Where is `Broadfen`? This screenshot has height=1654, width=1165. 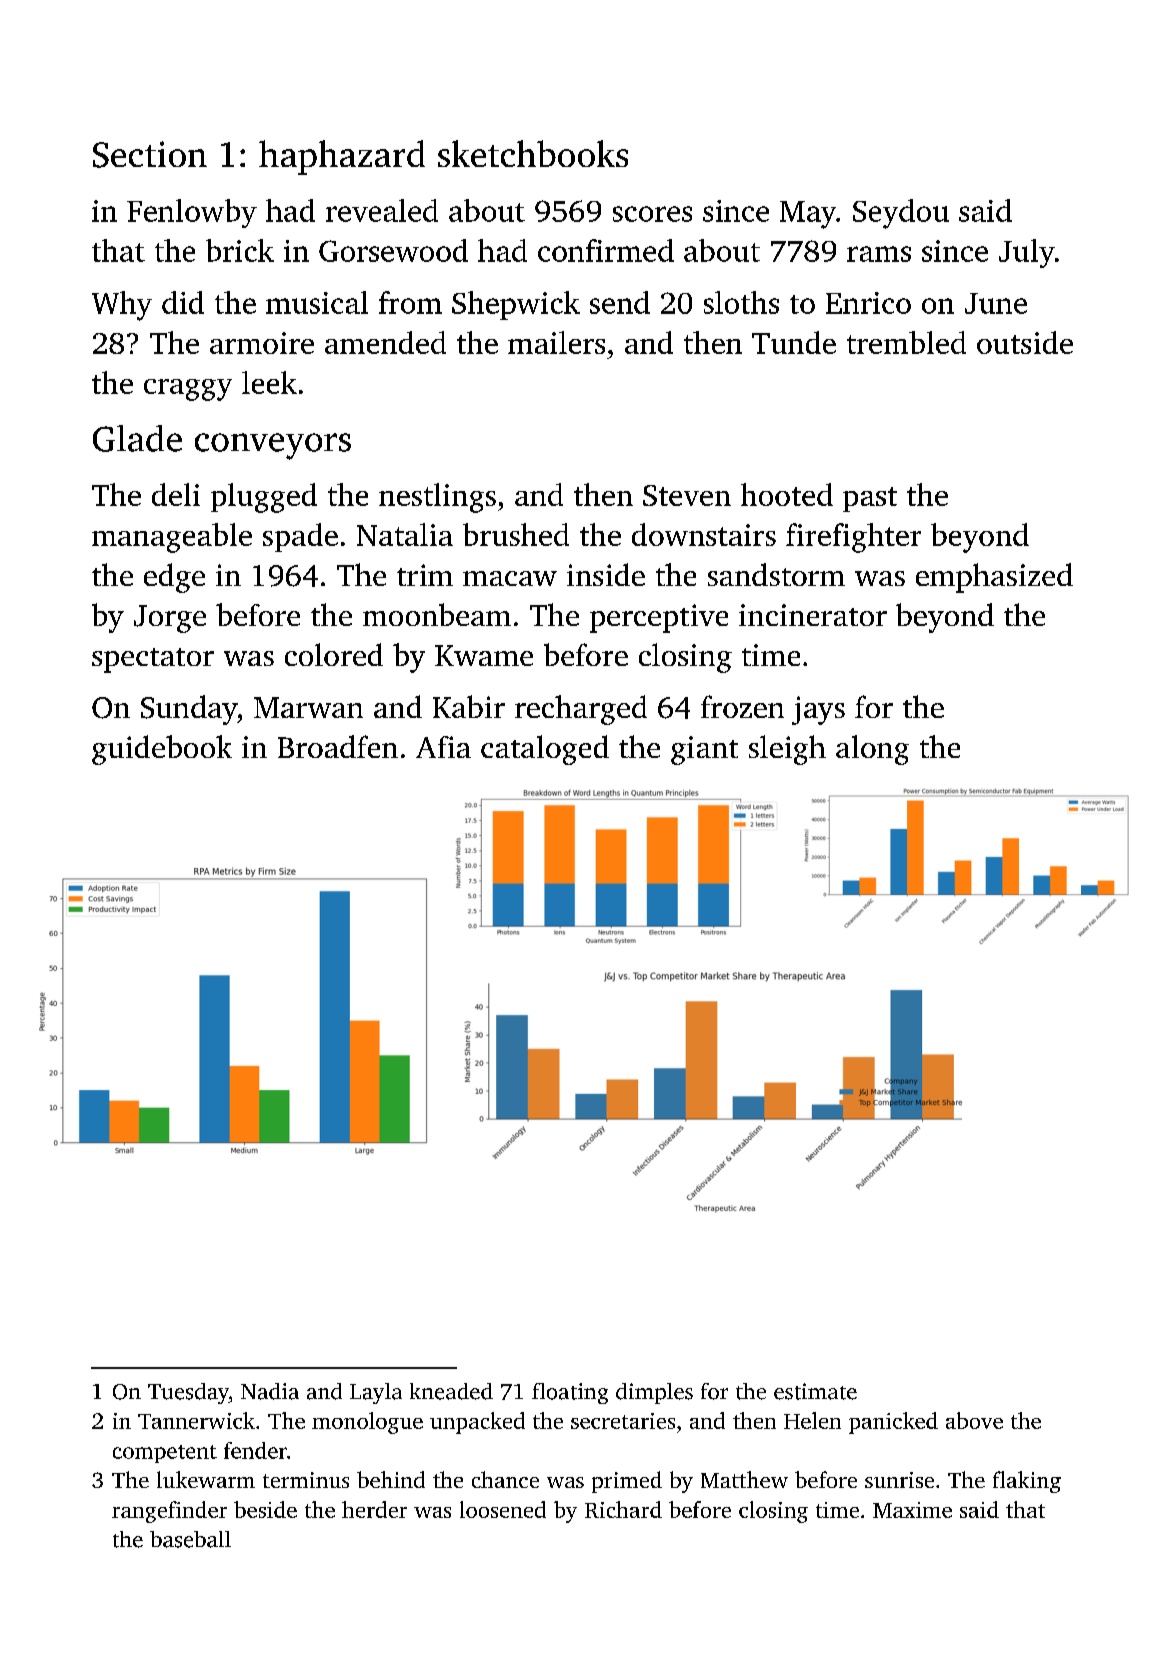
Broadfen is located at coordinates (338, 746).
